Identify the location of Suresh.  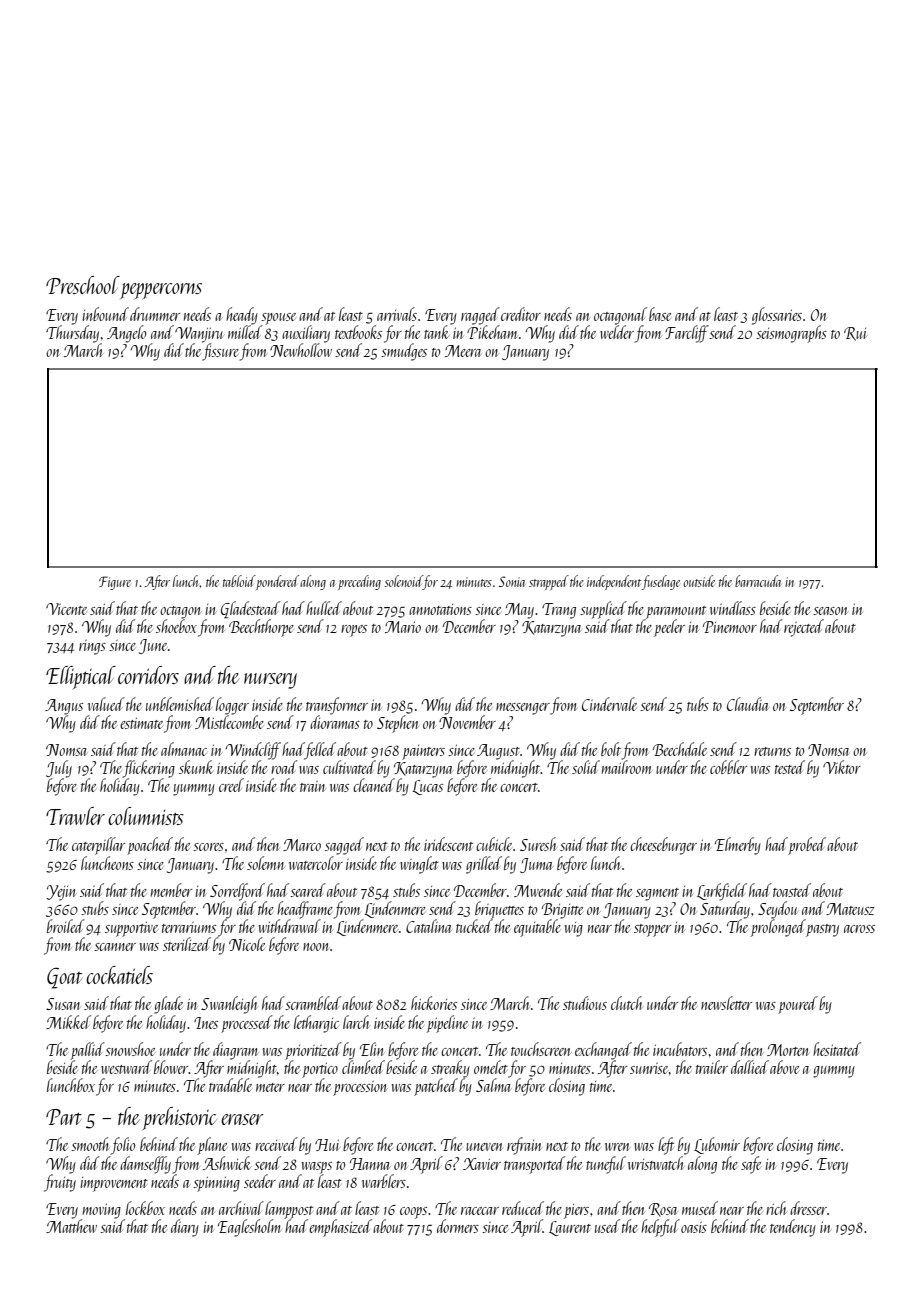
(538, 844).
